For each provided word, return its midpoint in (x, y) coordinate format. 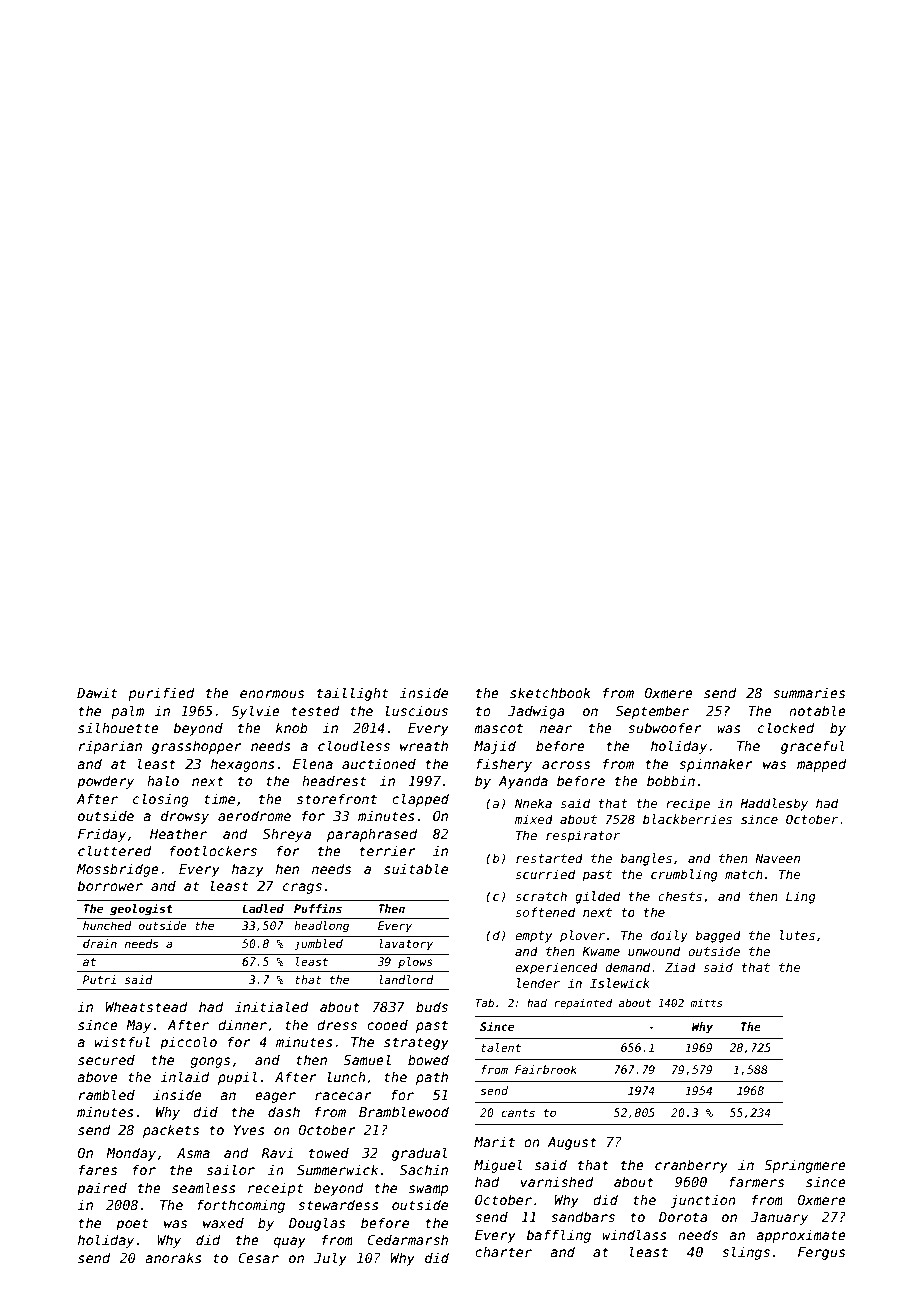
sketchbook (550, 692)
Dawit (97, 692)
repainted (583, 1003)
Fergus (821, 1253)
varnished (557, 1181)
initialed (271, 1006)
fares (98, 1169)
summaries (809, 692)
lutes (797, 935)
